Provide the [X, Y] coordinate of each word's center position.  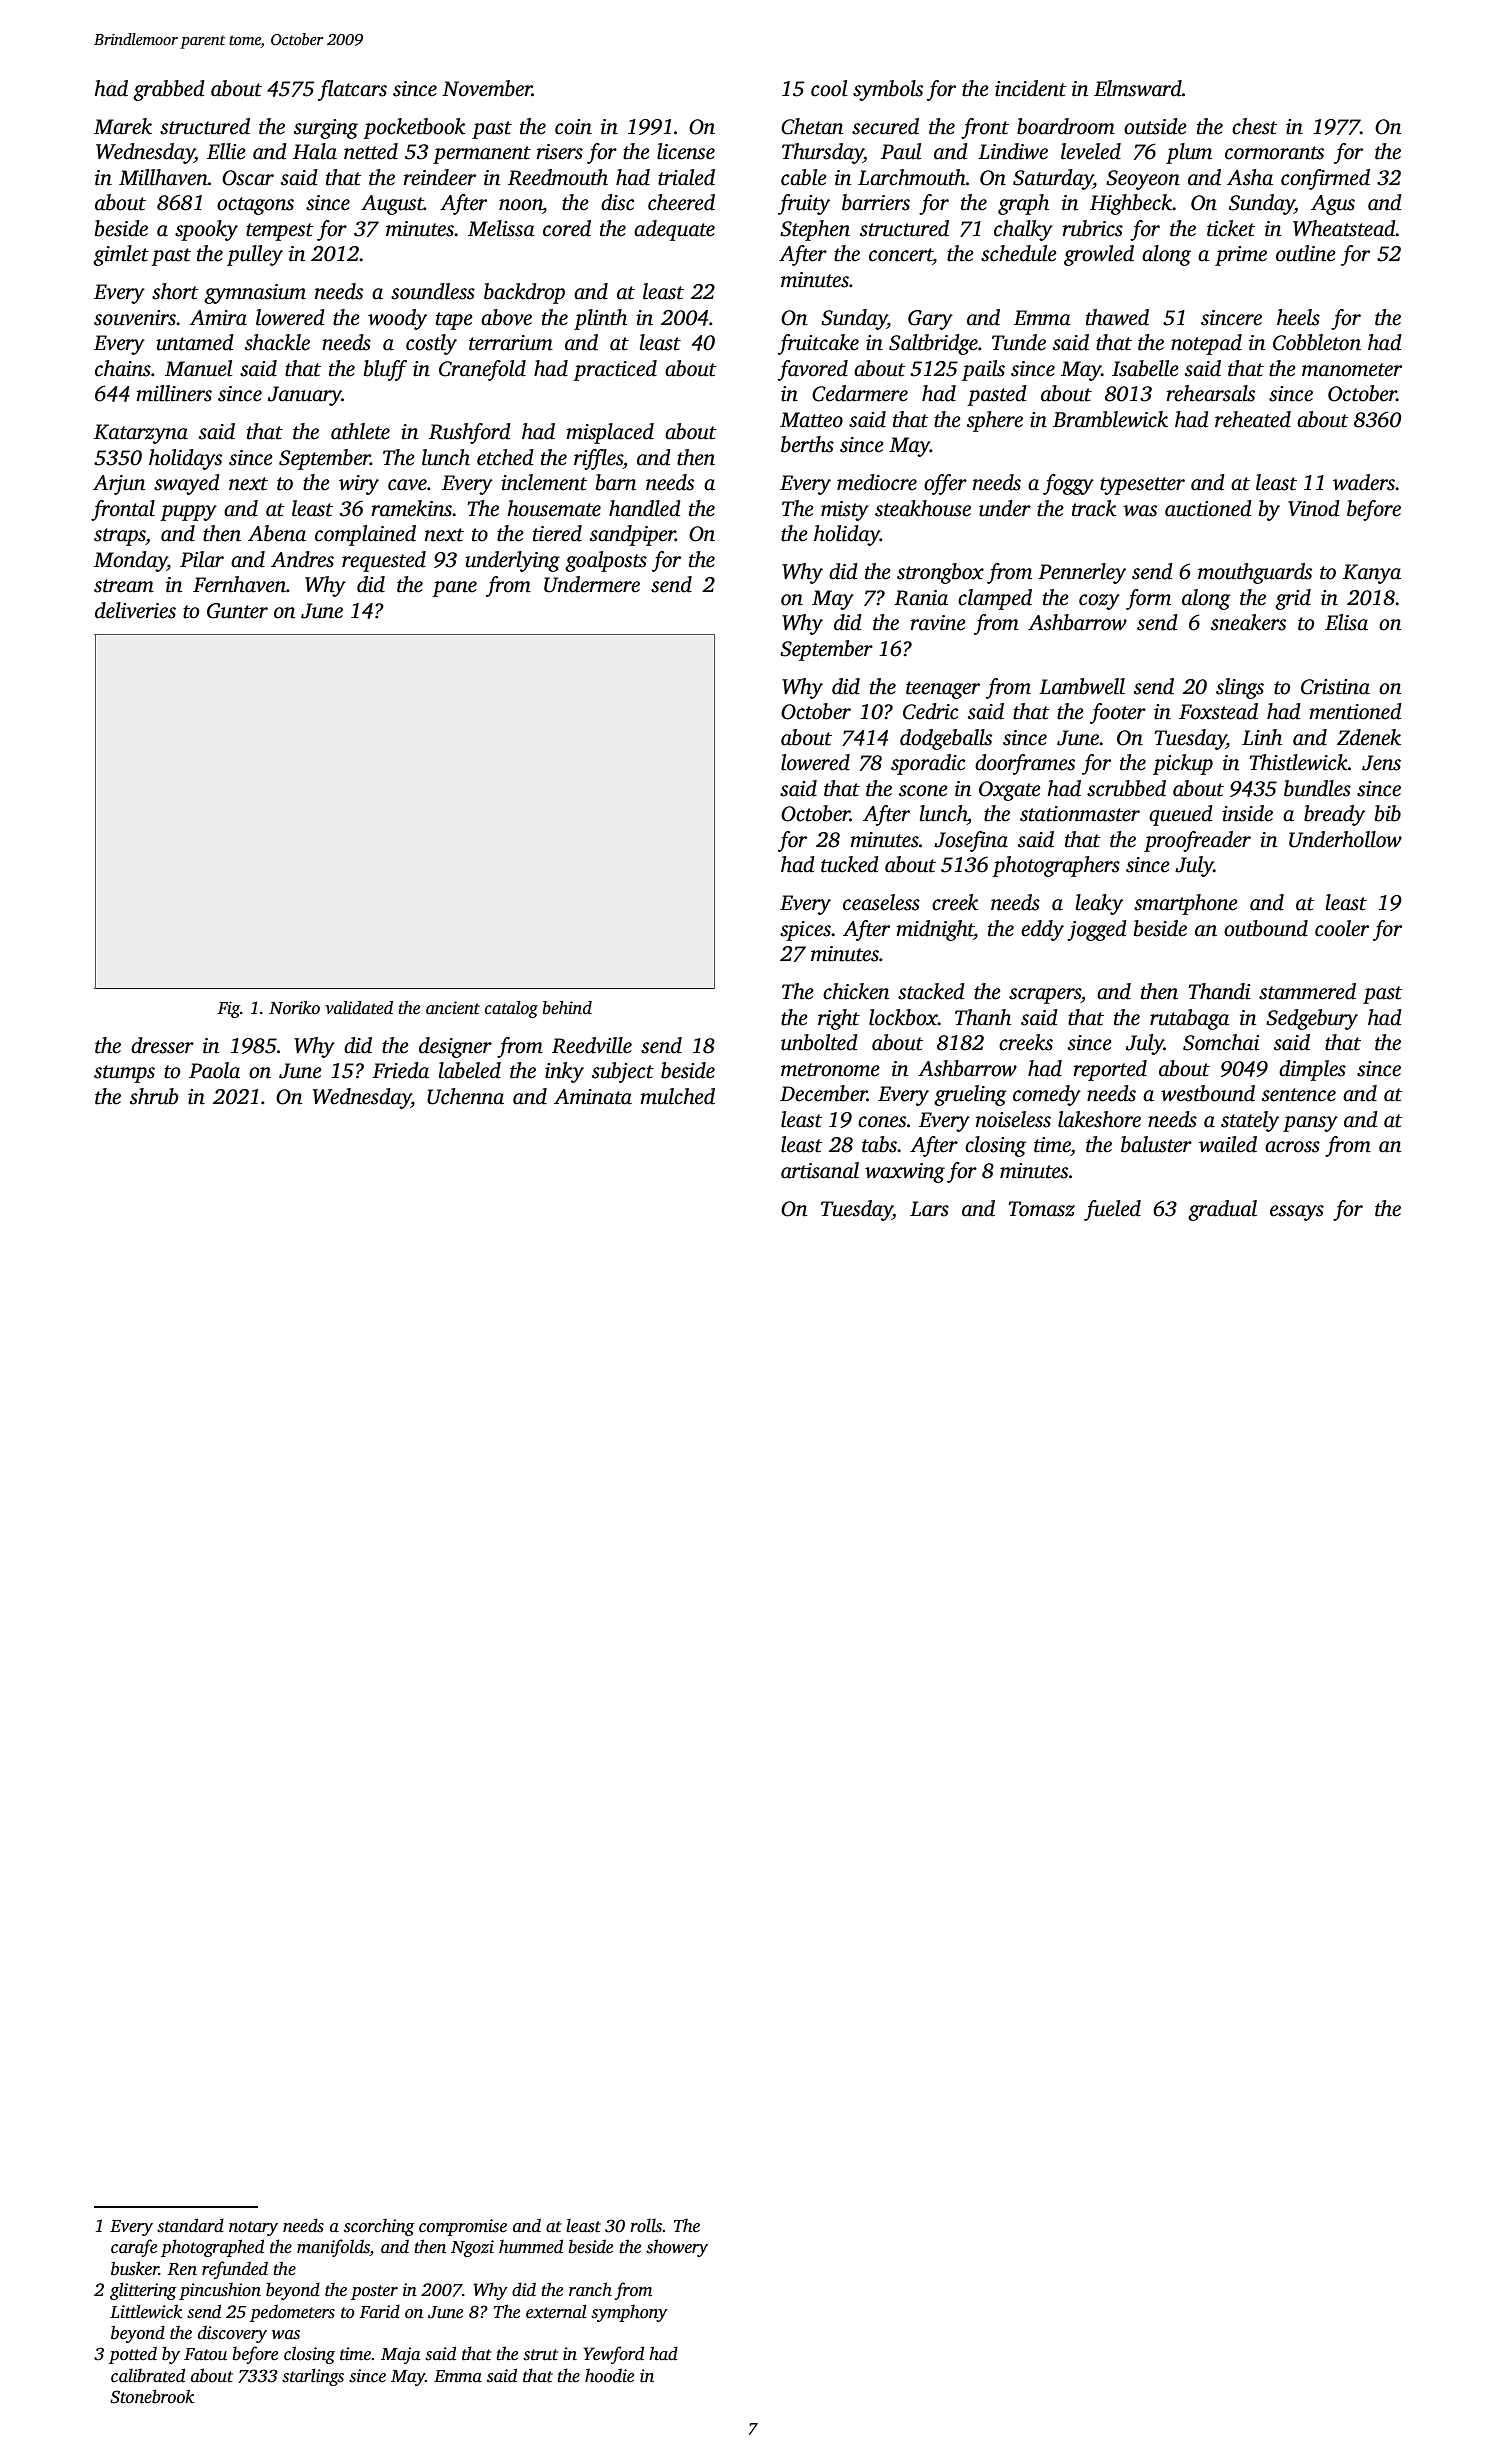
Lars [929, 1209]
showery [677, 2248]
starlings [313, 2377]
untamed [195, 342]
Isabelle [1145, 368]
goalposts [606, 561]
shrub [154, 1096]
